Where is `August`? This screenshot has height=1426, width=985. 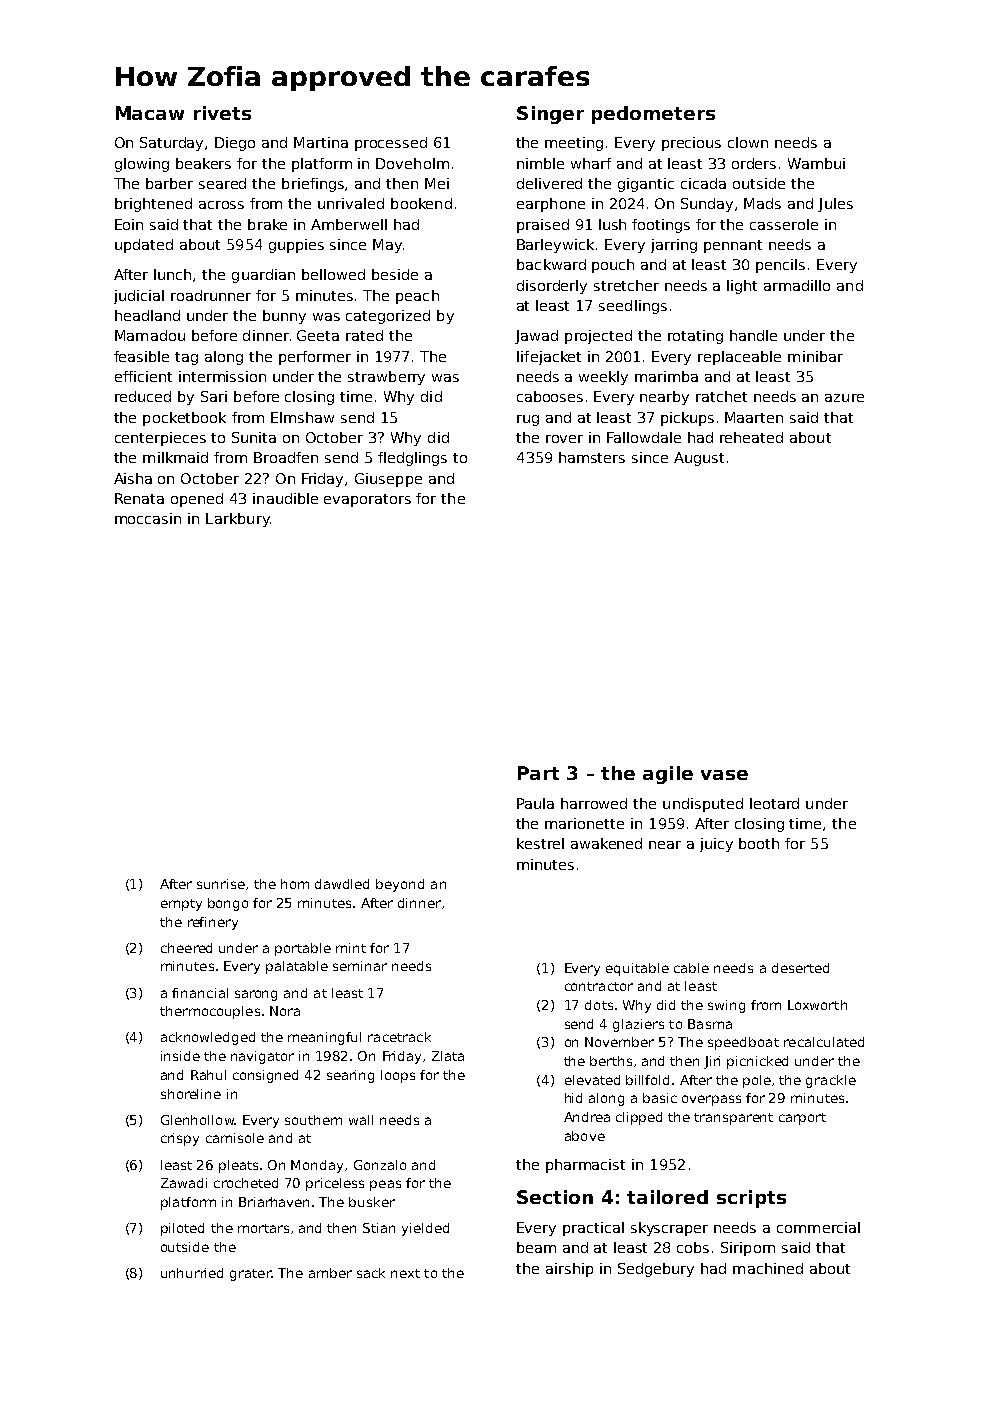
August is located at coordinates (699, 459).
